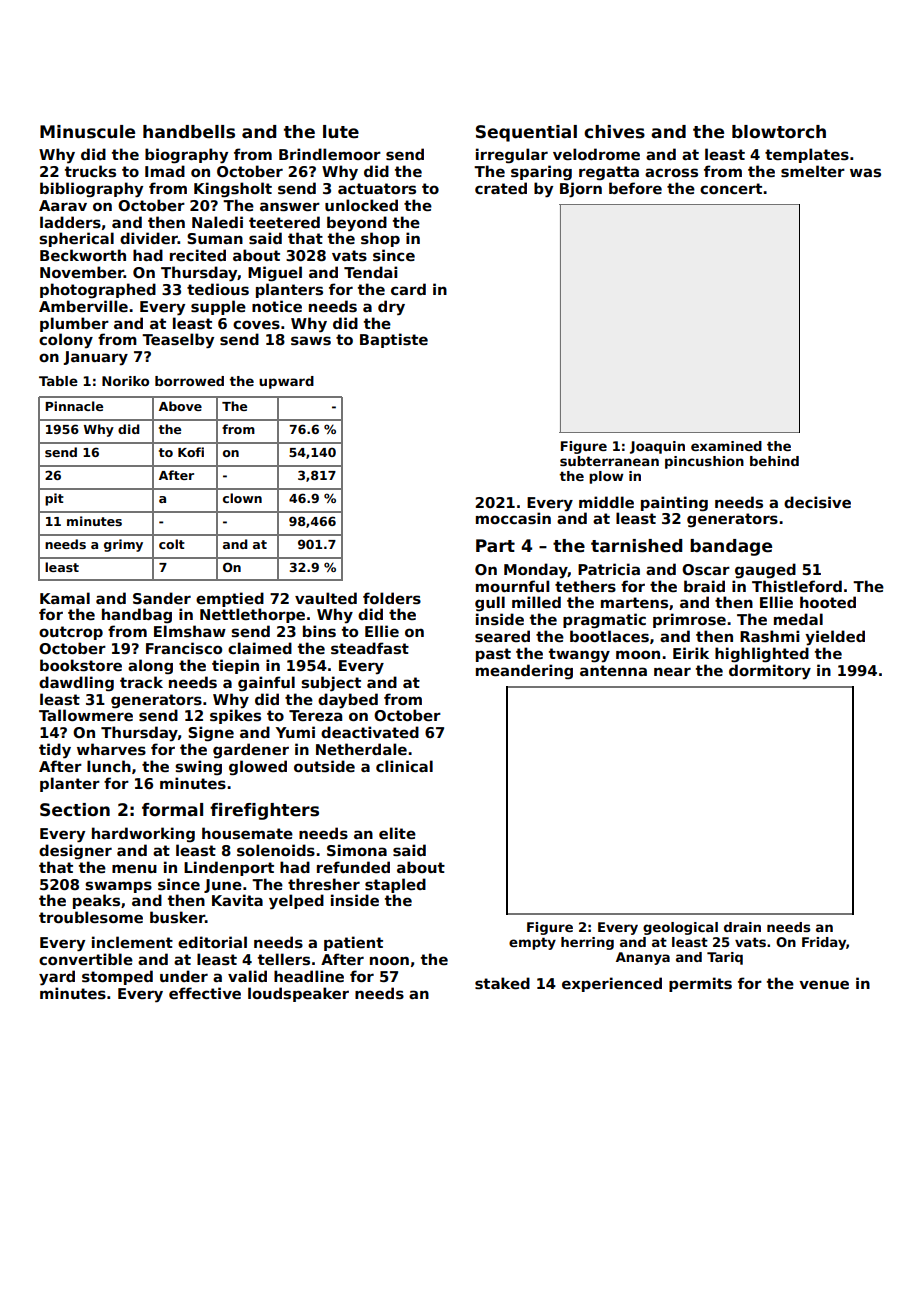  I want to click on steadfast, so click(370, 648).
